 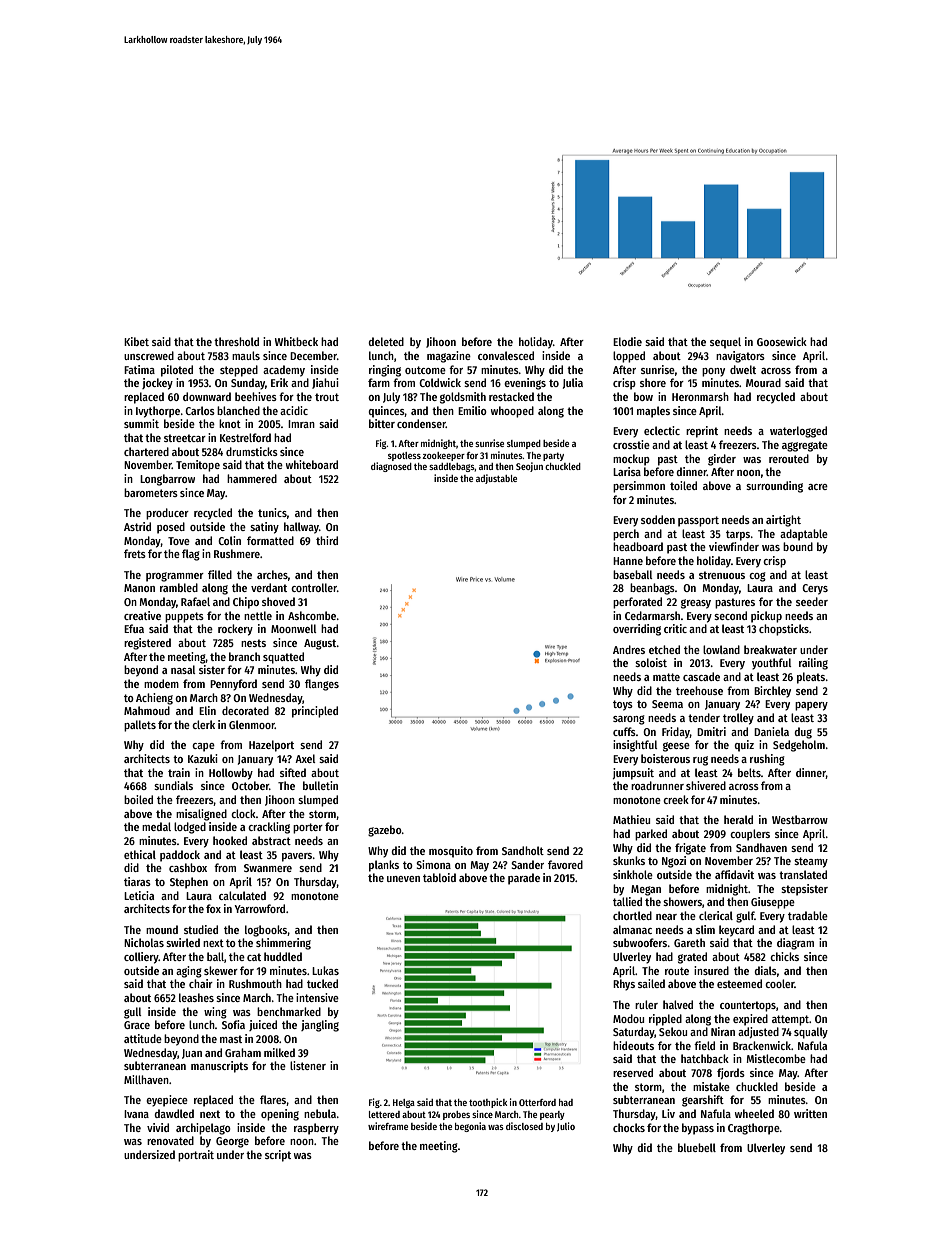 What do you see at coordinates (191, 555) in the screenshot?
I see `flag` at bounding box center [191, 555].
